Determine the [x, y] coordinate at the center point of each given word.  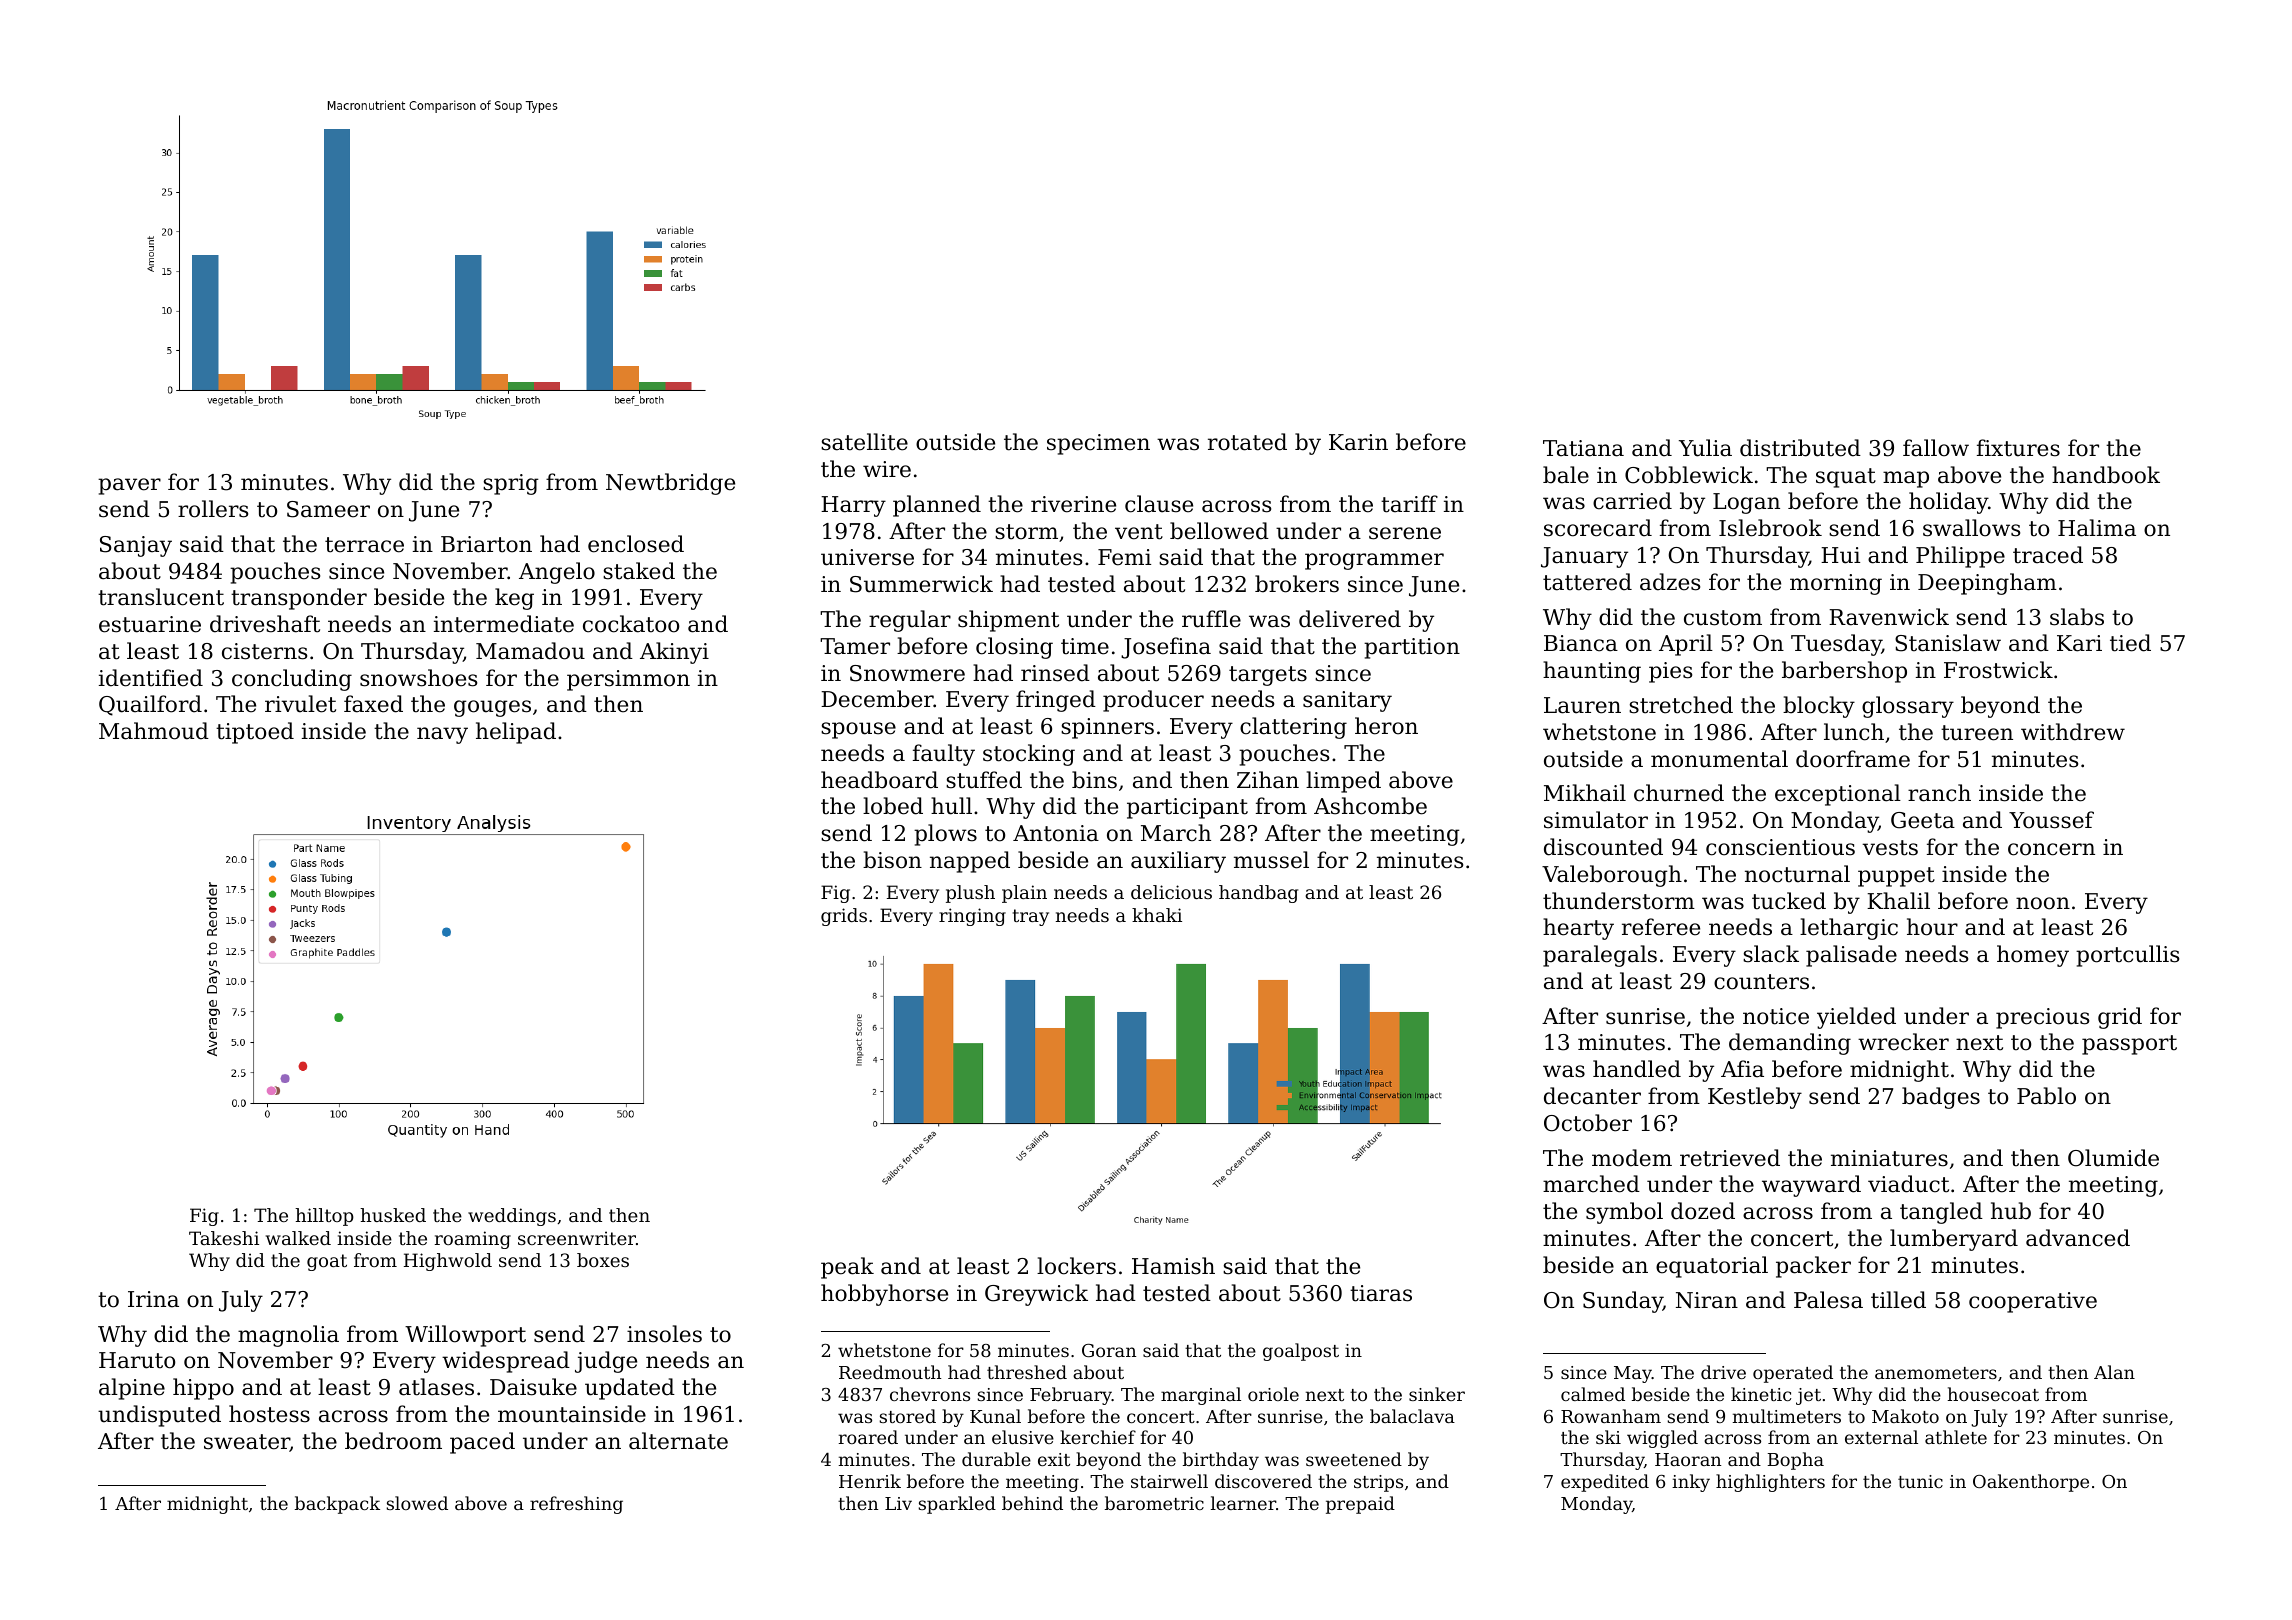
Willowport [465, 1336]
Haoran [1688, 1459]
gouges [492, 708]
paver [129, 486]
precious [2042, 1018]
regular [910, 621]
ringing [972, 917]
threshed [1027, 1372]
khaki [1157, 915]
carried [1632, 501]
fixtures [2018, 448]
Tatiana [1583, 448]
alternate [678, 1441]
